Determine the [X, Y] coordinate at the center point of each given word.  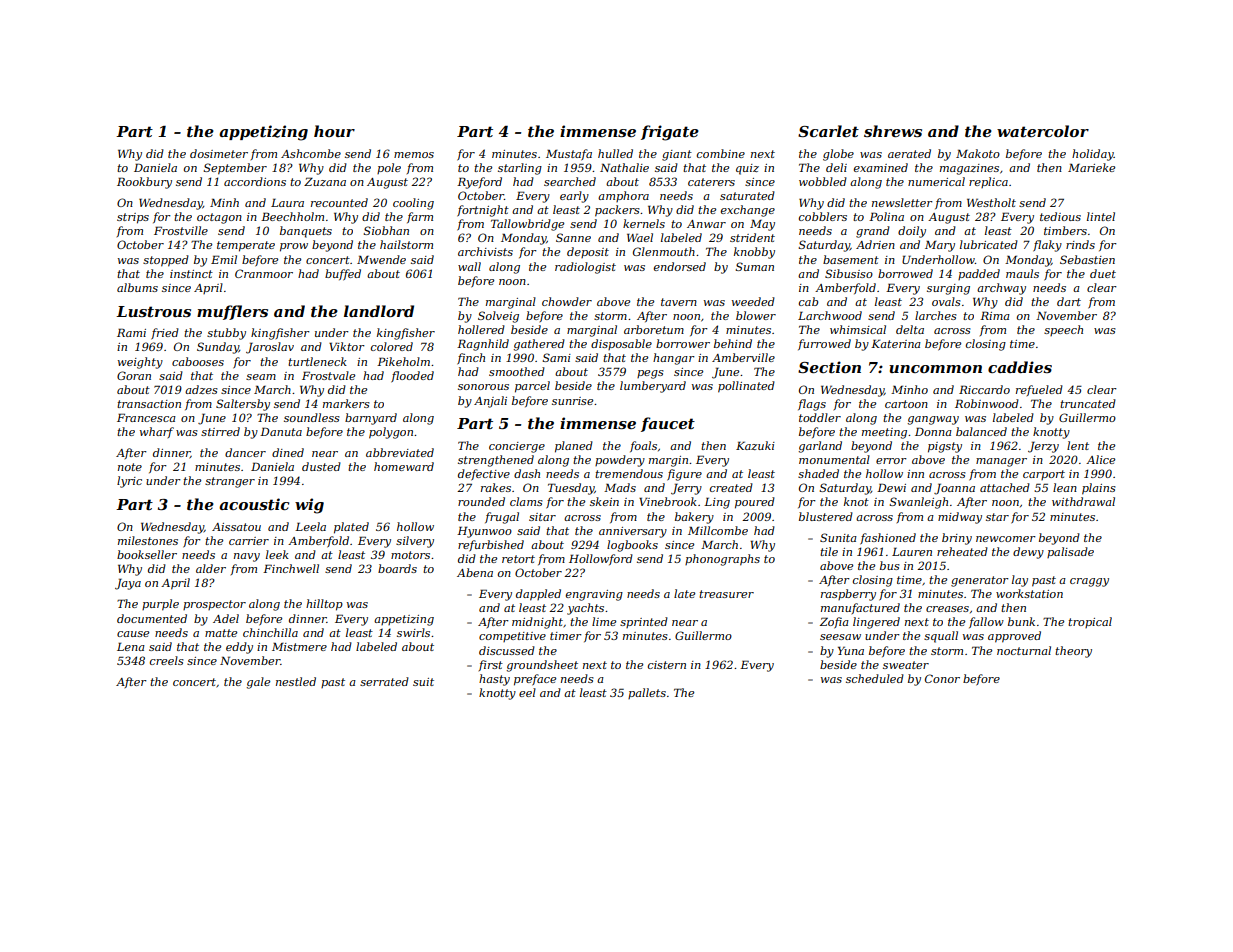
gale [258, 683]
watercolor [1043, 131]
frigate [670, 133]
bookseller [147, 554]
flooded [412, 377]
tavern [679, 302]
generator [980, 581]
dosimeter [219, 153]
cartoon [906, 404]
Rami [131, 332]
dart [1069, 301]
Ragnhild [483, 345]
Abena [475, 572]
